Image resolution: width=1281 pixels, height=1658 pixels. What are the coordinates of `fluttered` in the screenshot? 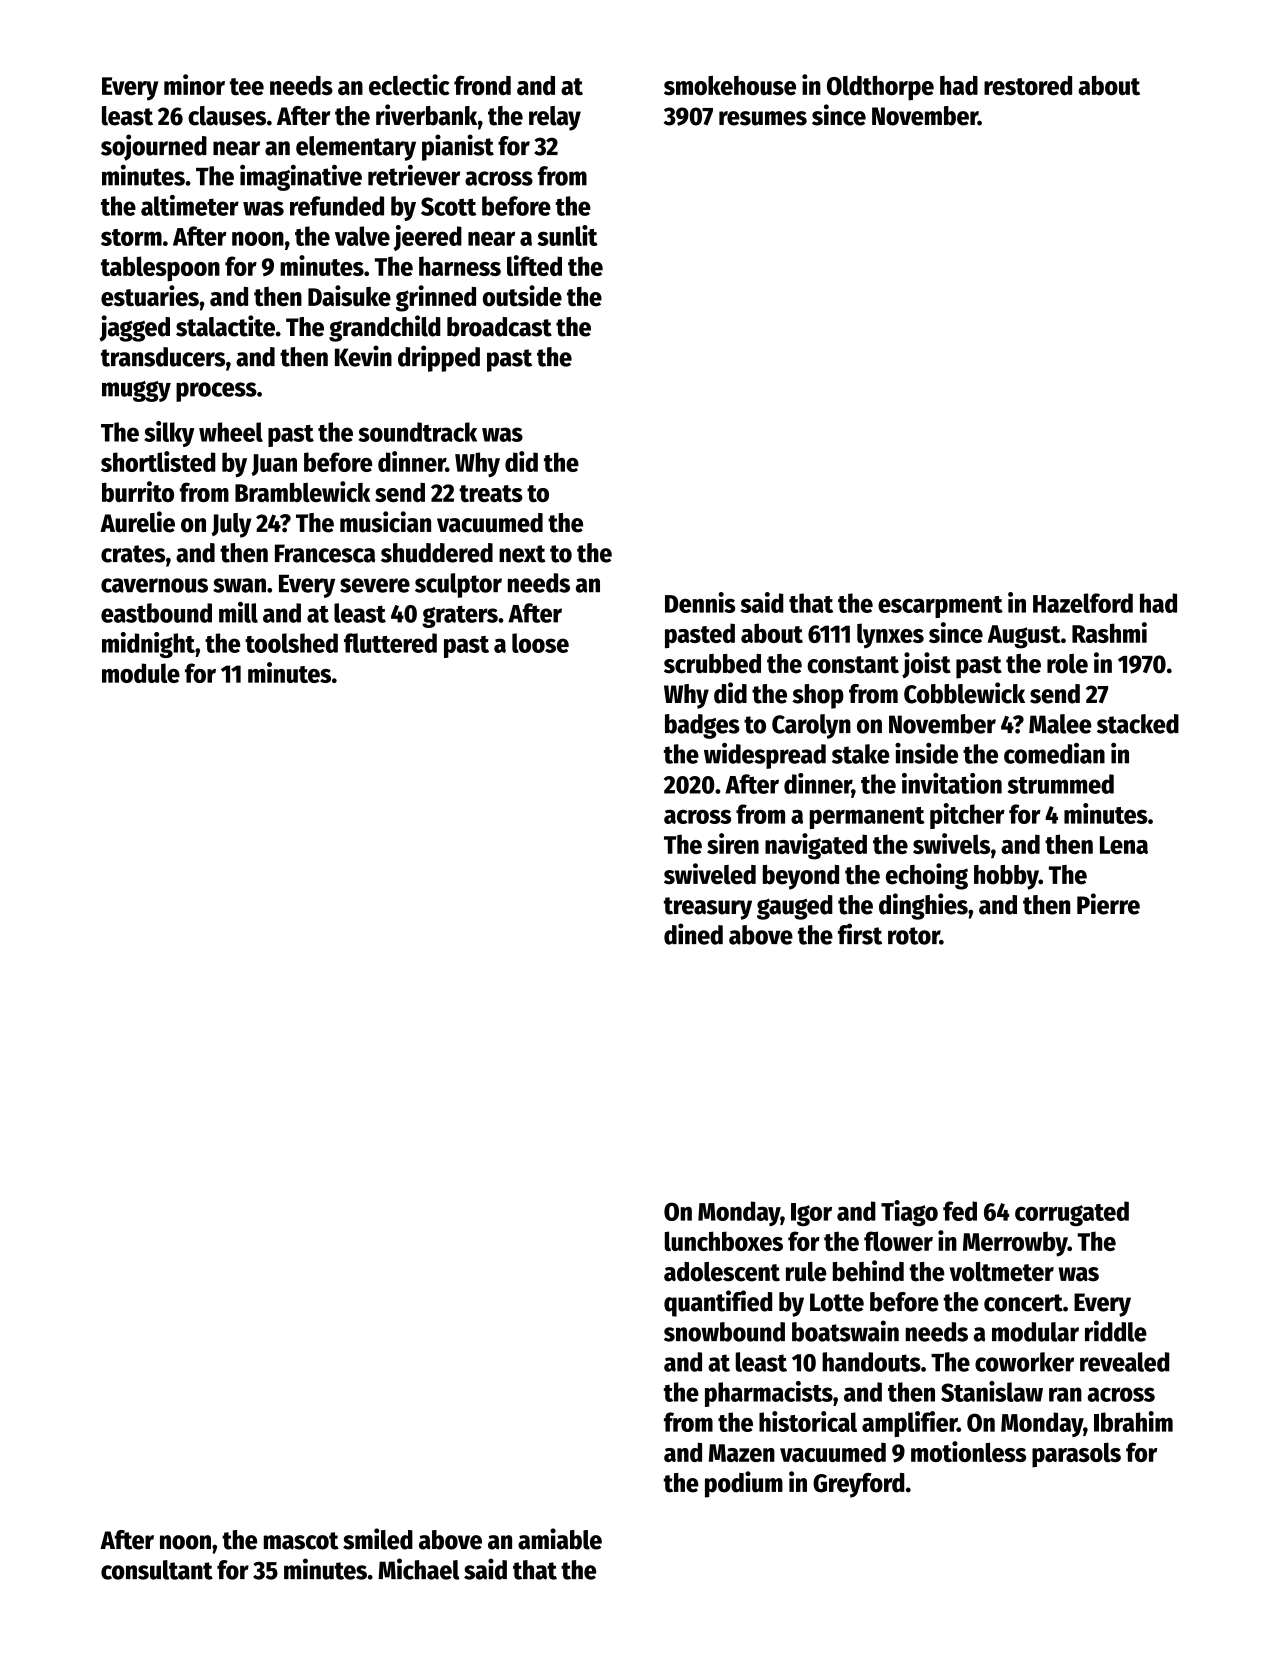 It's located at (390, 643).
